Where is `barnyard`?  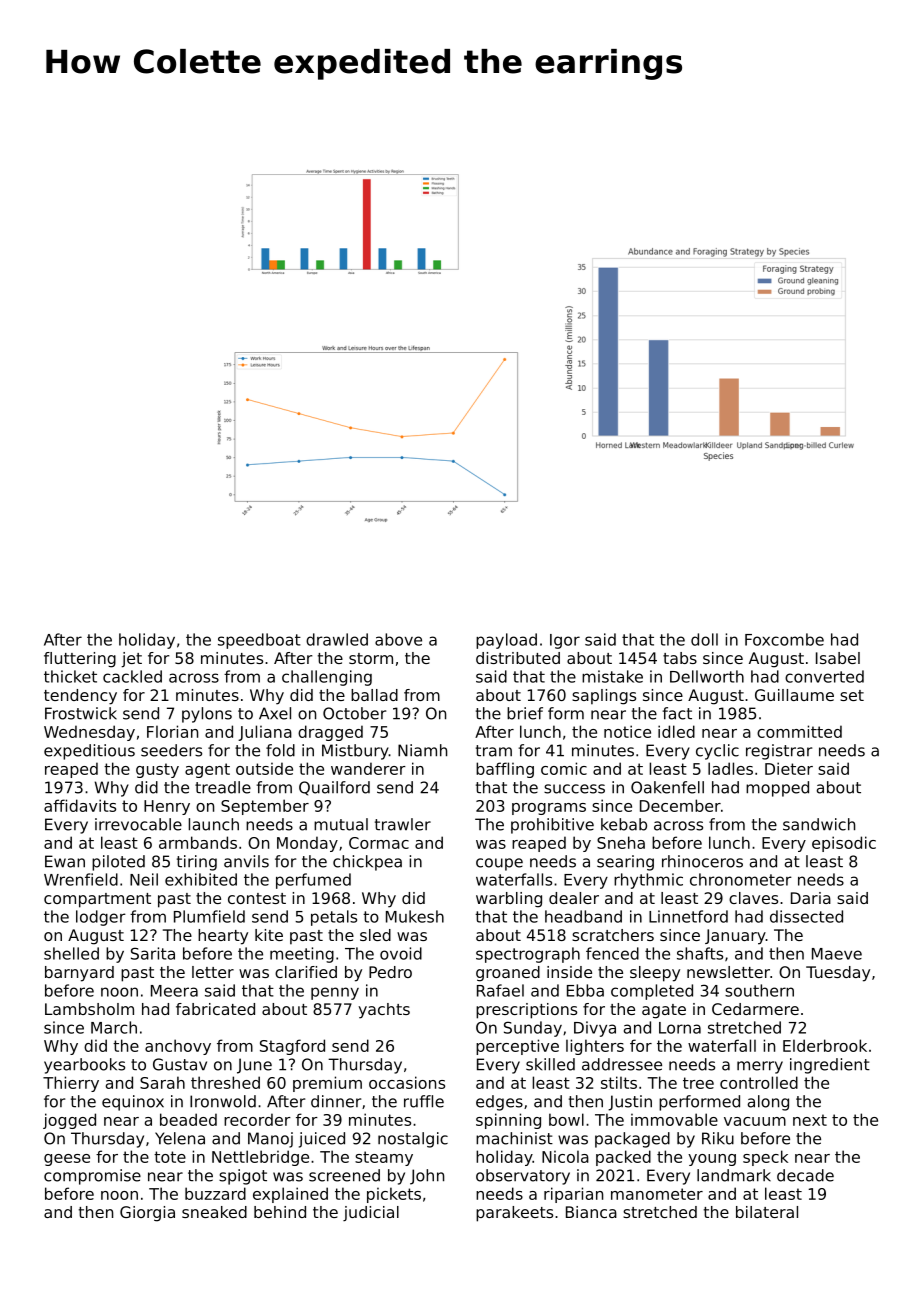
barnyard is located at coordinates (79, 974).
